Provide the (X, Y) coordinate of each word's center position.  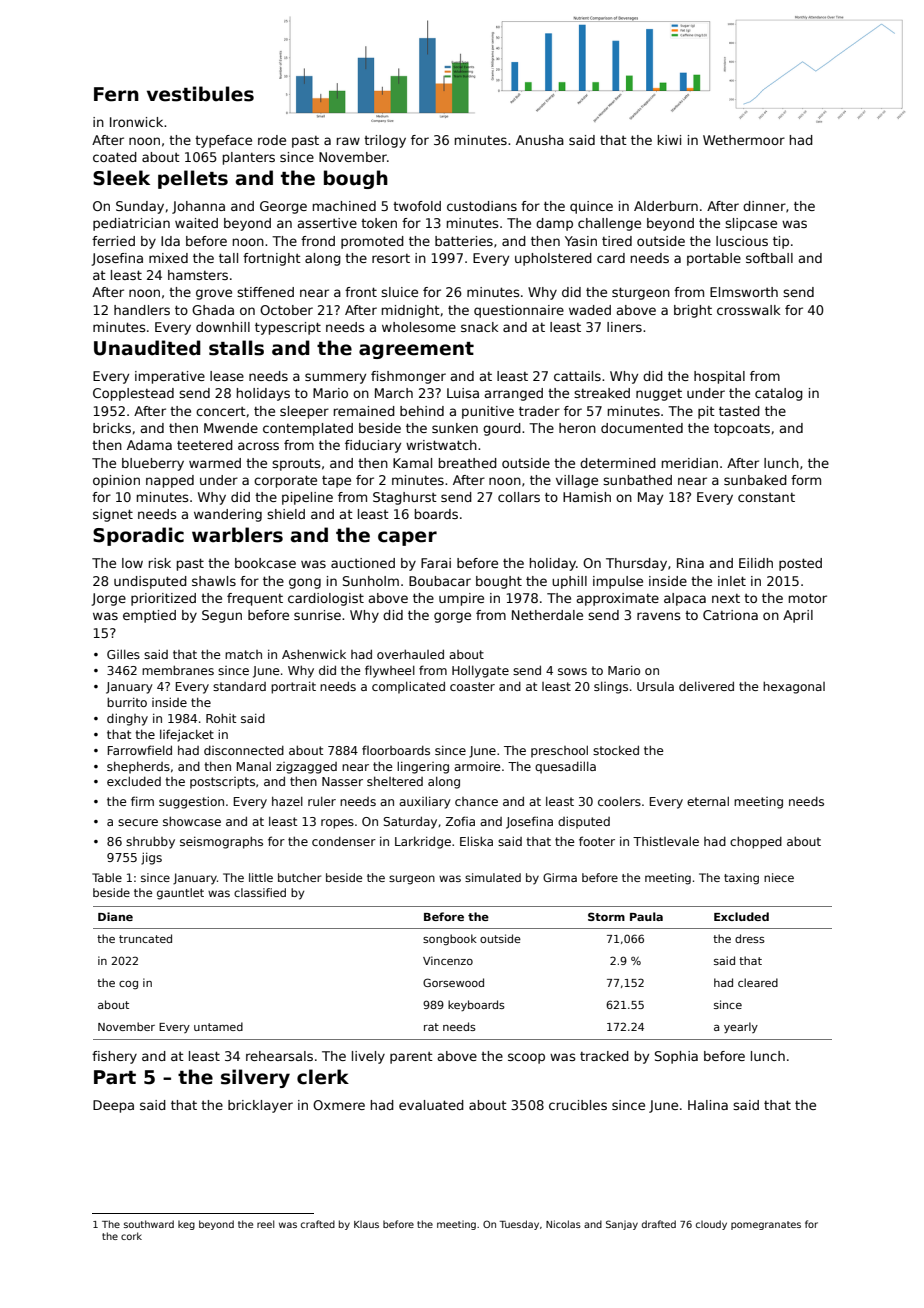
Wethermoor (744, 140)
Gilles (123, 654)
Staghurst (405, 498)
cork (131, 1236)
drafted (659, 1224)
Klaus (366, 1224)
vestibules (200, 94)
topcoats (742, 429)
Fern (116, 94)
